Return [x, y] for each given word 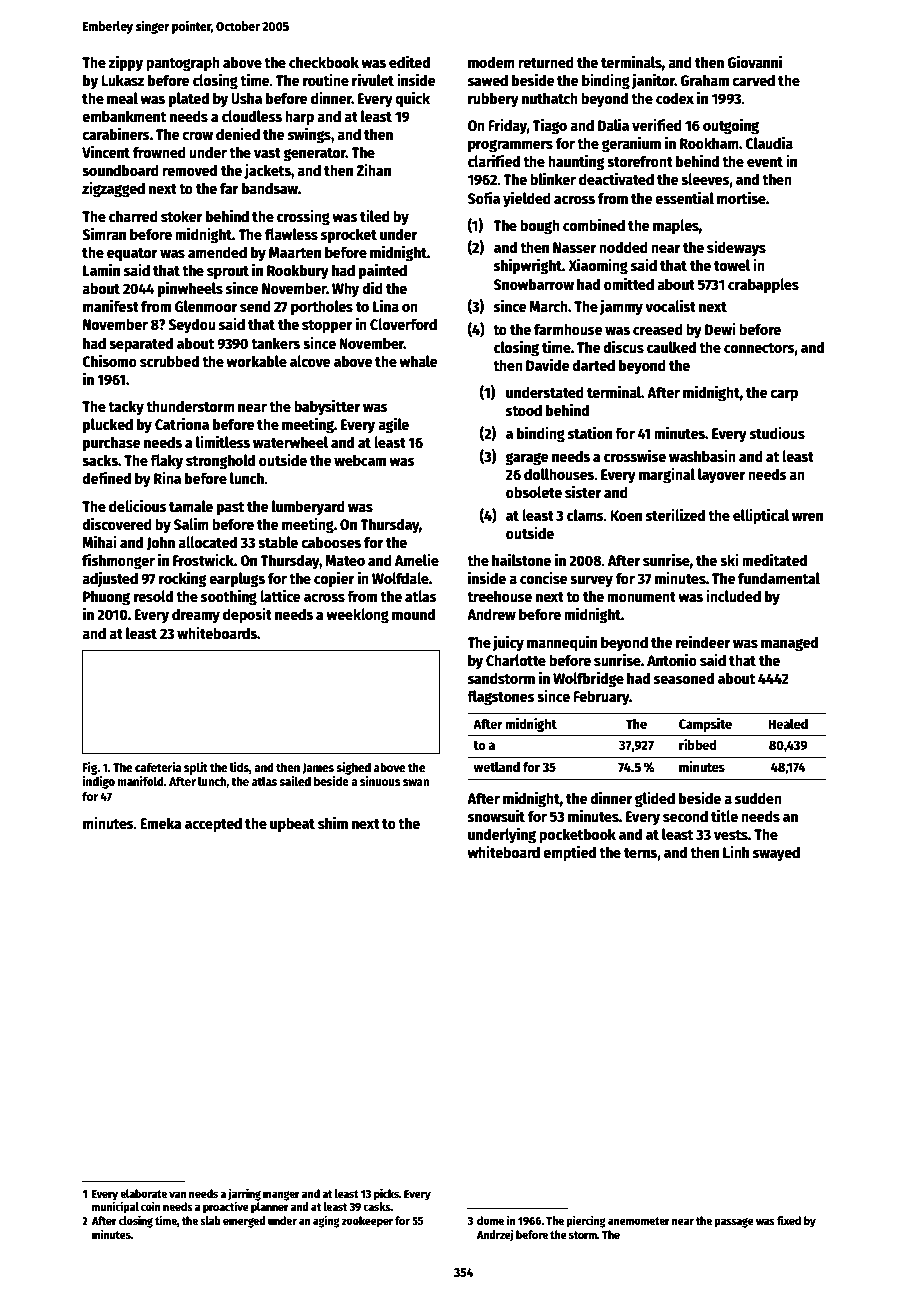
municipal [115, 1207]
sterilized [675, 514]
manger [281, 1196]
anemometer [639, 1221]
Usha [246, 98]
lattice [280, 595]
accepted [213, 825]
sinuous [380, 781]
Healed [788, 723]
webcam [360, 460]
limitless [223, 441]
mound [413, 614]
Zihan [373, 169]
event [765, 162]
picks [386, 1194]
